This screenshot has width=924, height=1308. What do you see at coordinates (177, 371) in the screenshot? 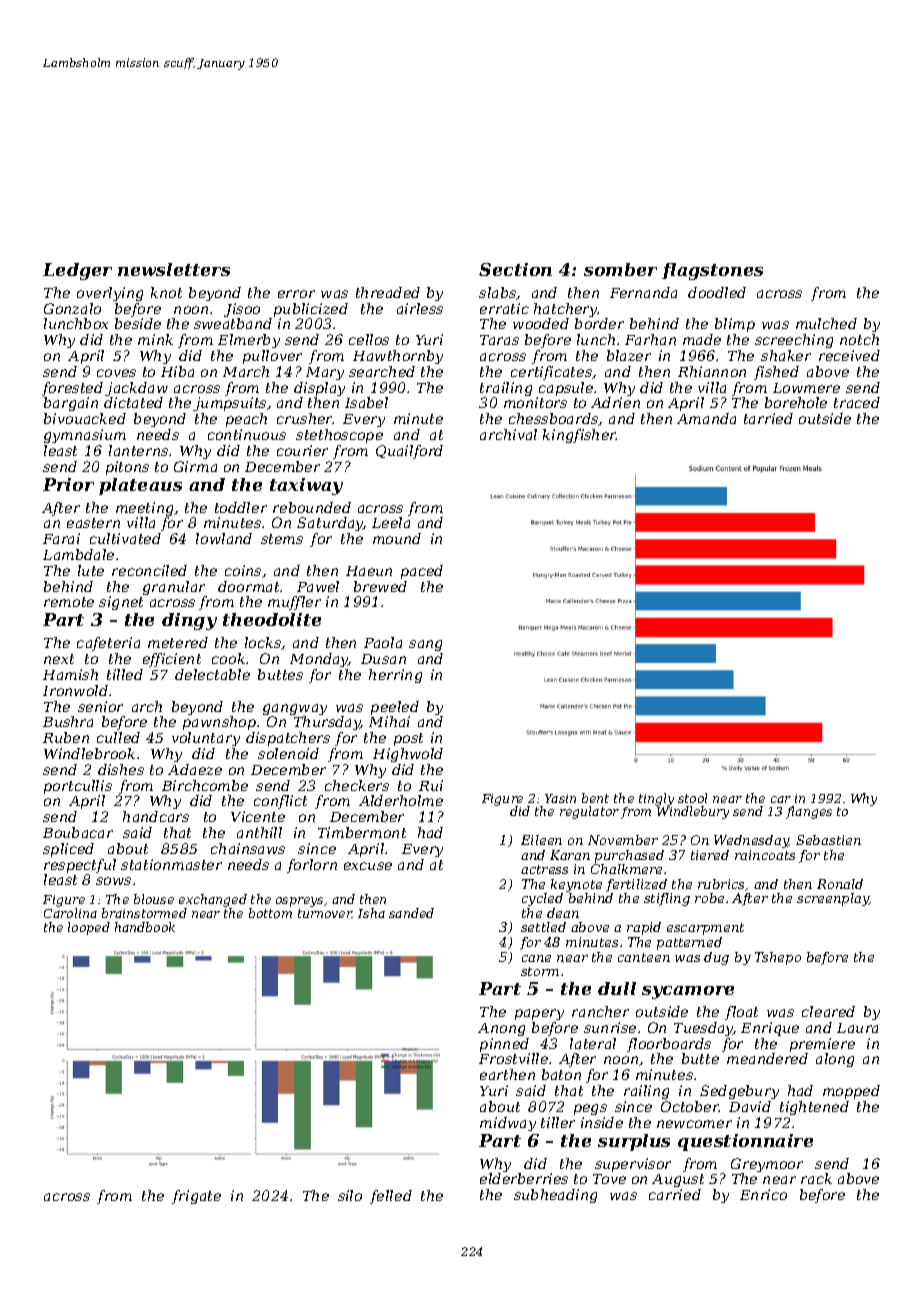
I see `Hiba` at bounding box center [177, 371].
